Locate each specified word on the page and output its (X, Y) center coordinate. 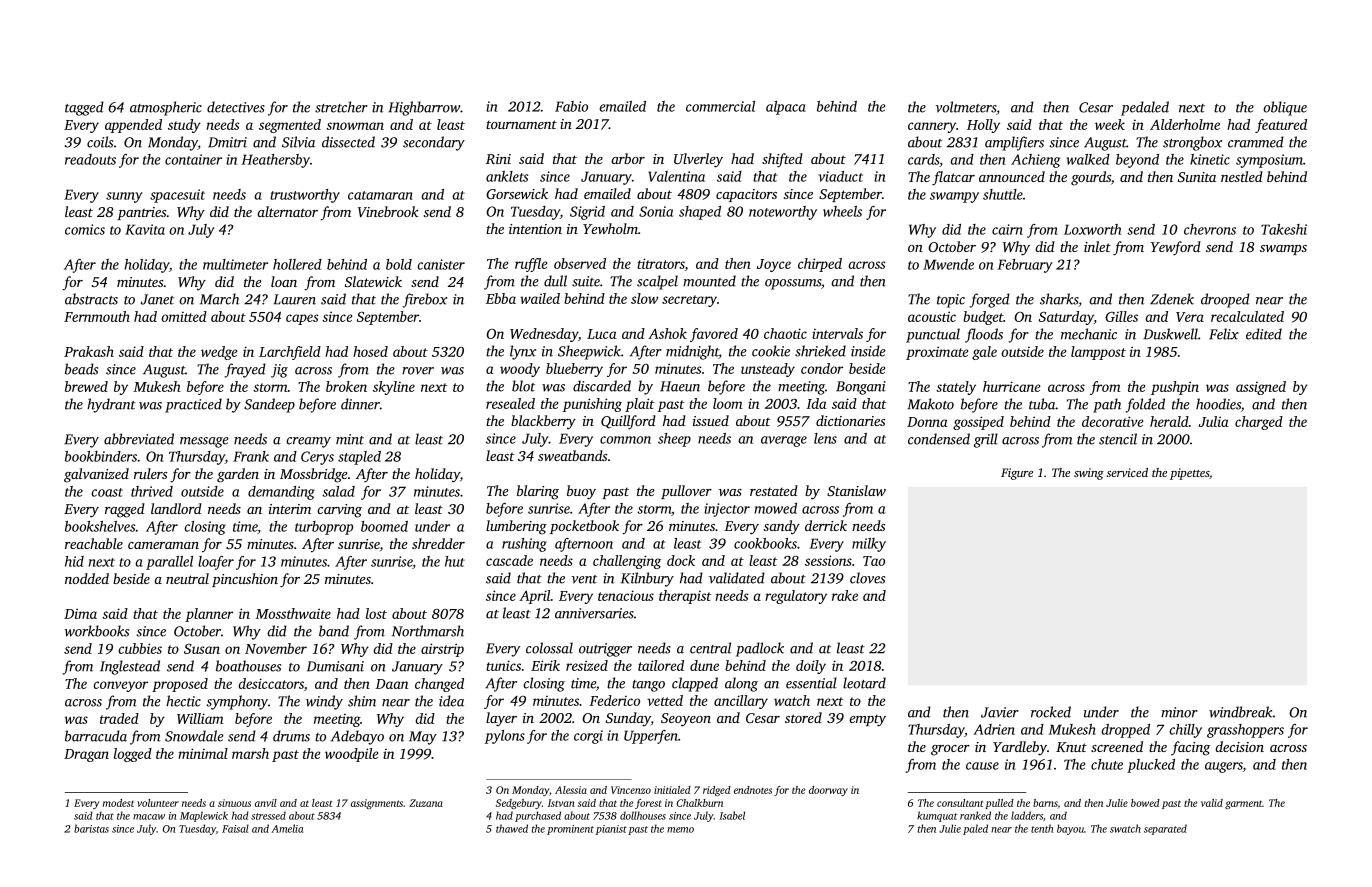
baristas (91, 828)
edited (1264, 334)
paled (975, 829)
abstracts (91, 299)
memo (680, 830)
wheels (842, 211)
